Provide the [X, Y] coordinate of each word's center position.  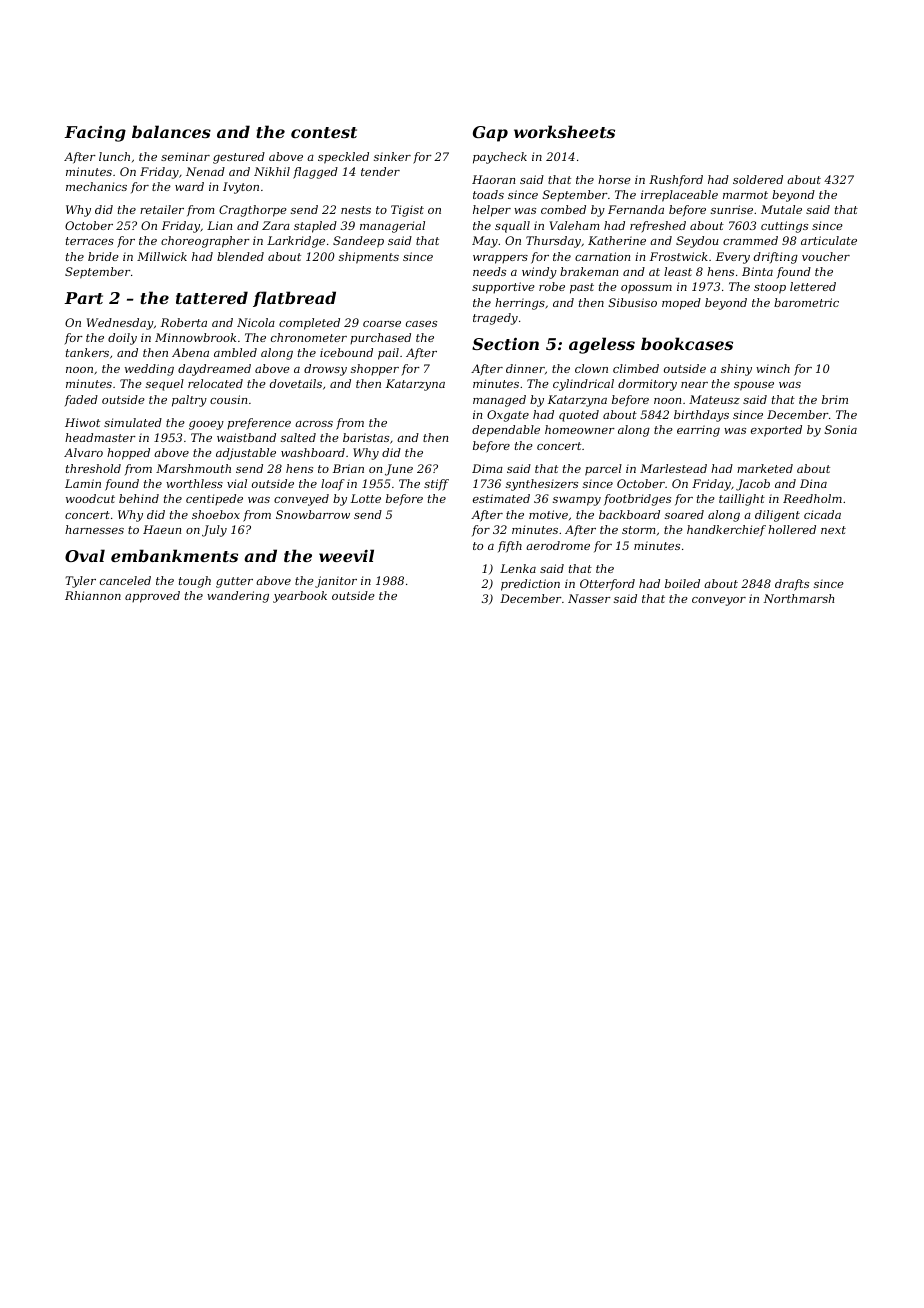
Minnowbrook [195, 337]
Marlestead [673, 468]
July [214, 531]
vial [237, 483]
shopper [375, 370]
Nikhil [272, 171]
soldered [758, 179]
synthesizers [542, 485]
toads [488, 194]
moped [681, 304]
